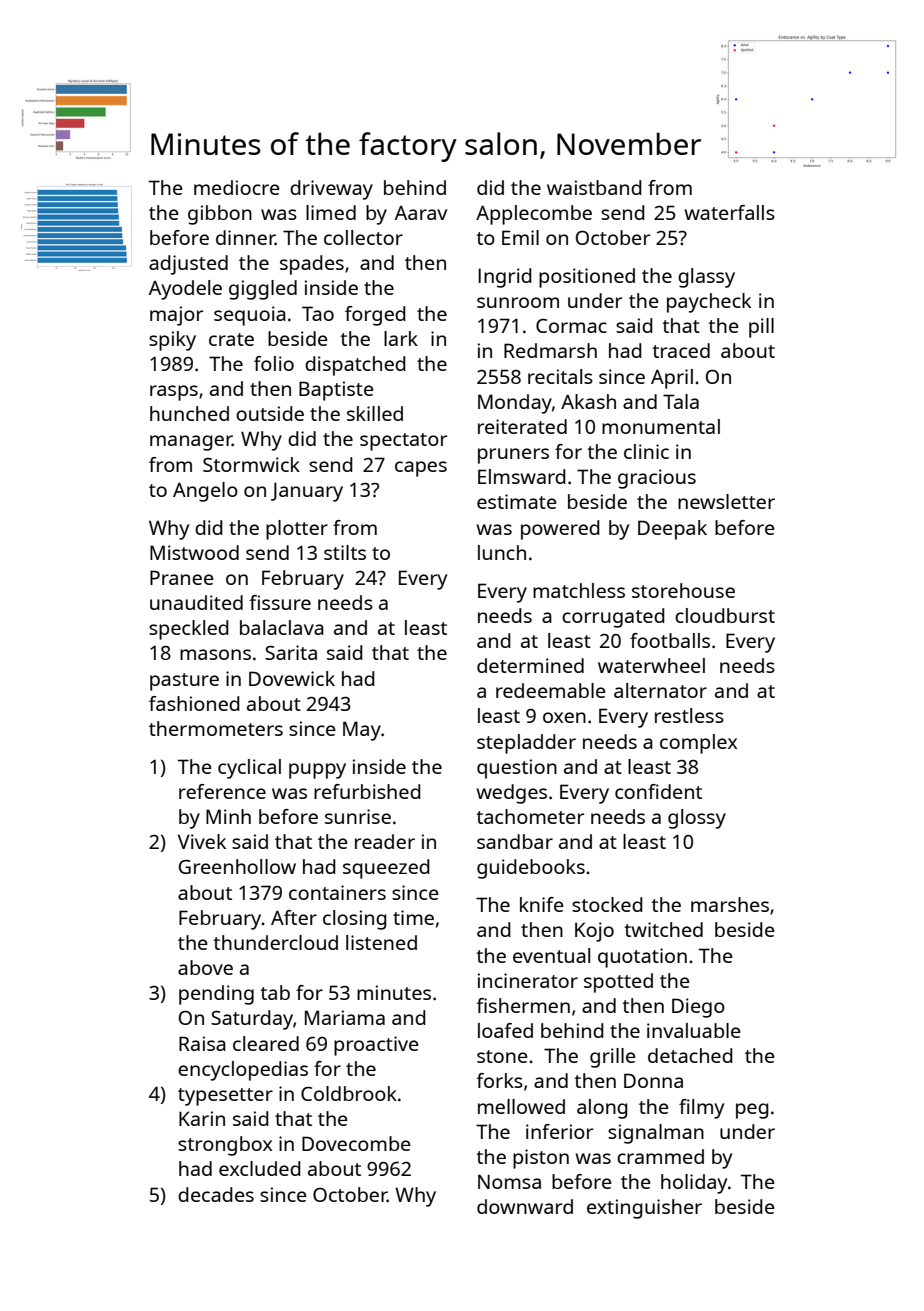  Describe the element at coordinates (237, 866) in the image. I see `Greenhollow` at that location.
